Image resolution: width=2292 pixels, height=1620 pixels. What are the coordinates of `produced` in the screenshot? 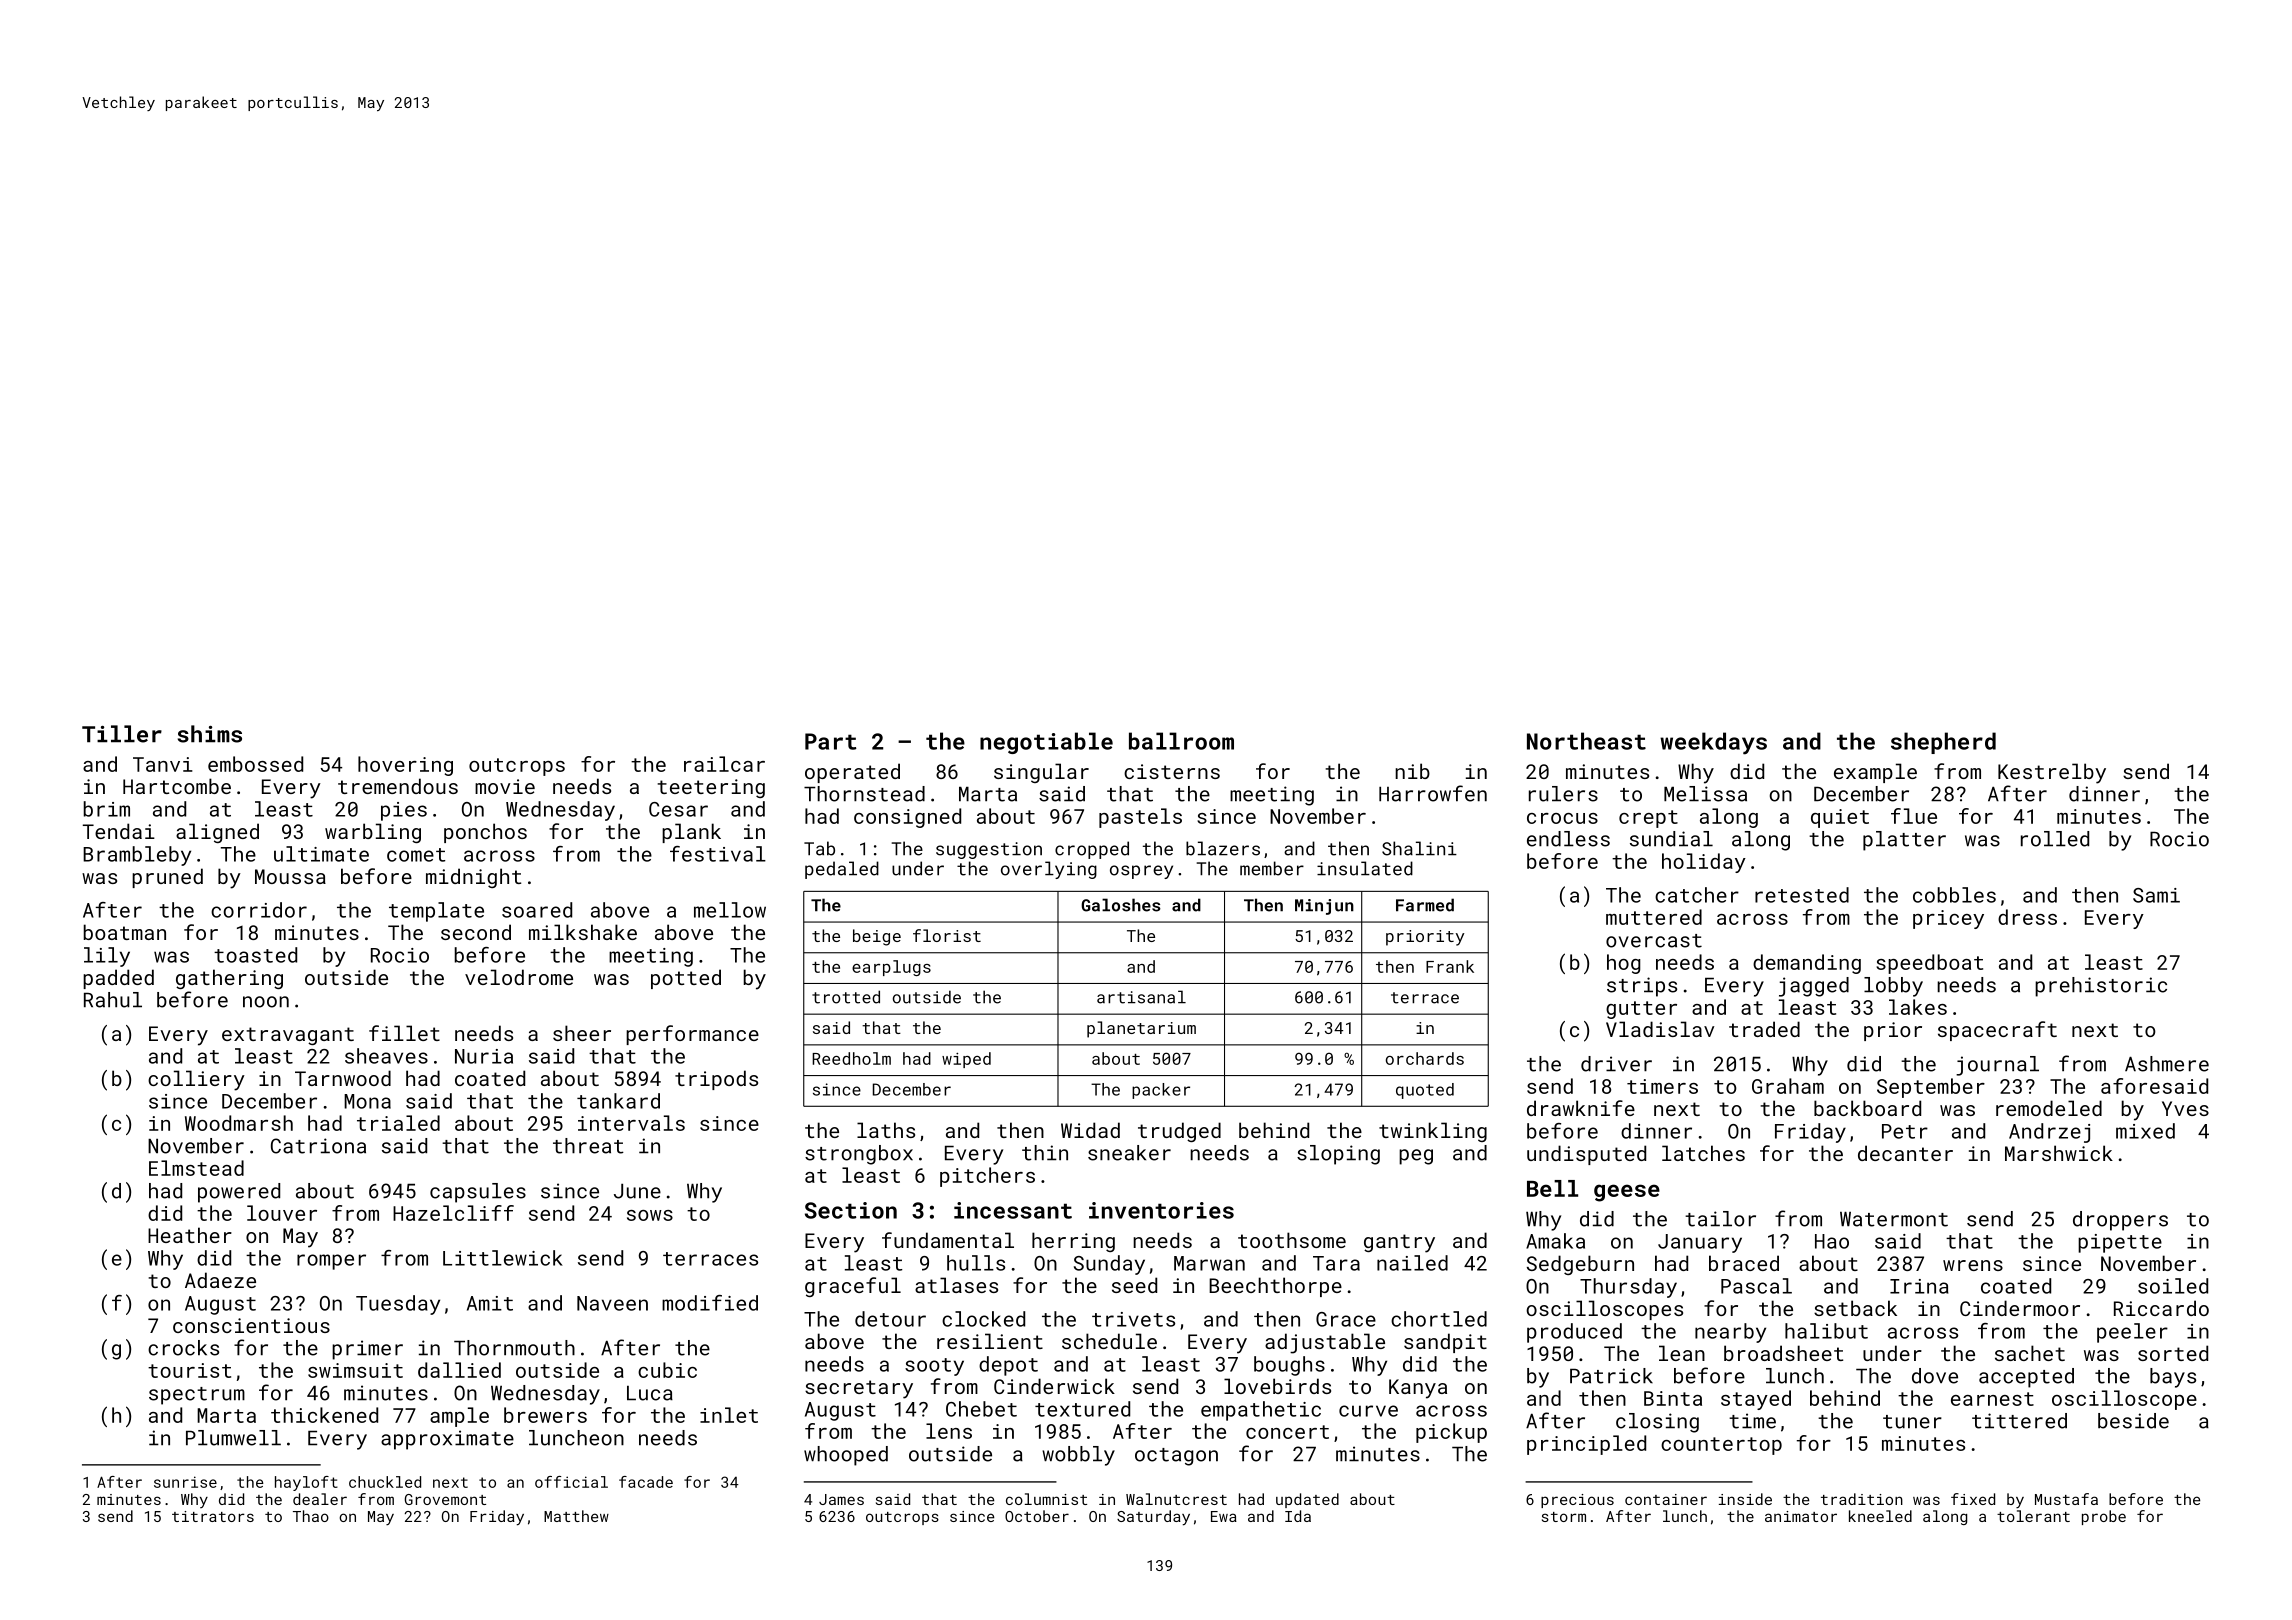 It's located at (1574, 1333).
